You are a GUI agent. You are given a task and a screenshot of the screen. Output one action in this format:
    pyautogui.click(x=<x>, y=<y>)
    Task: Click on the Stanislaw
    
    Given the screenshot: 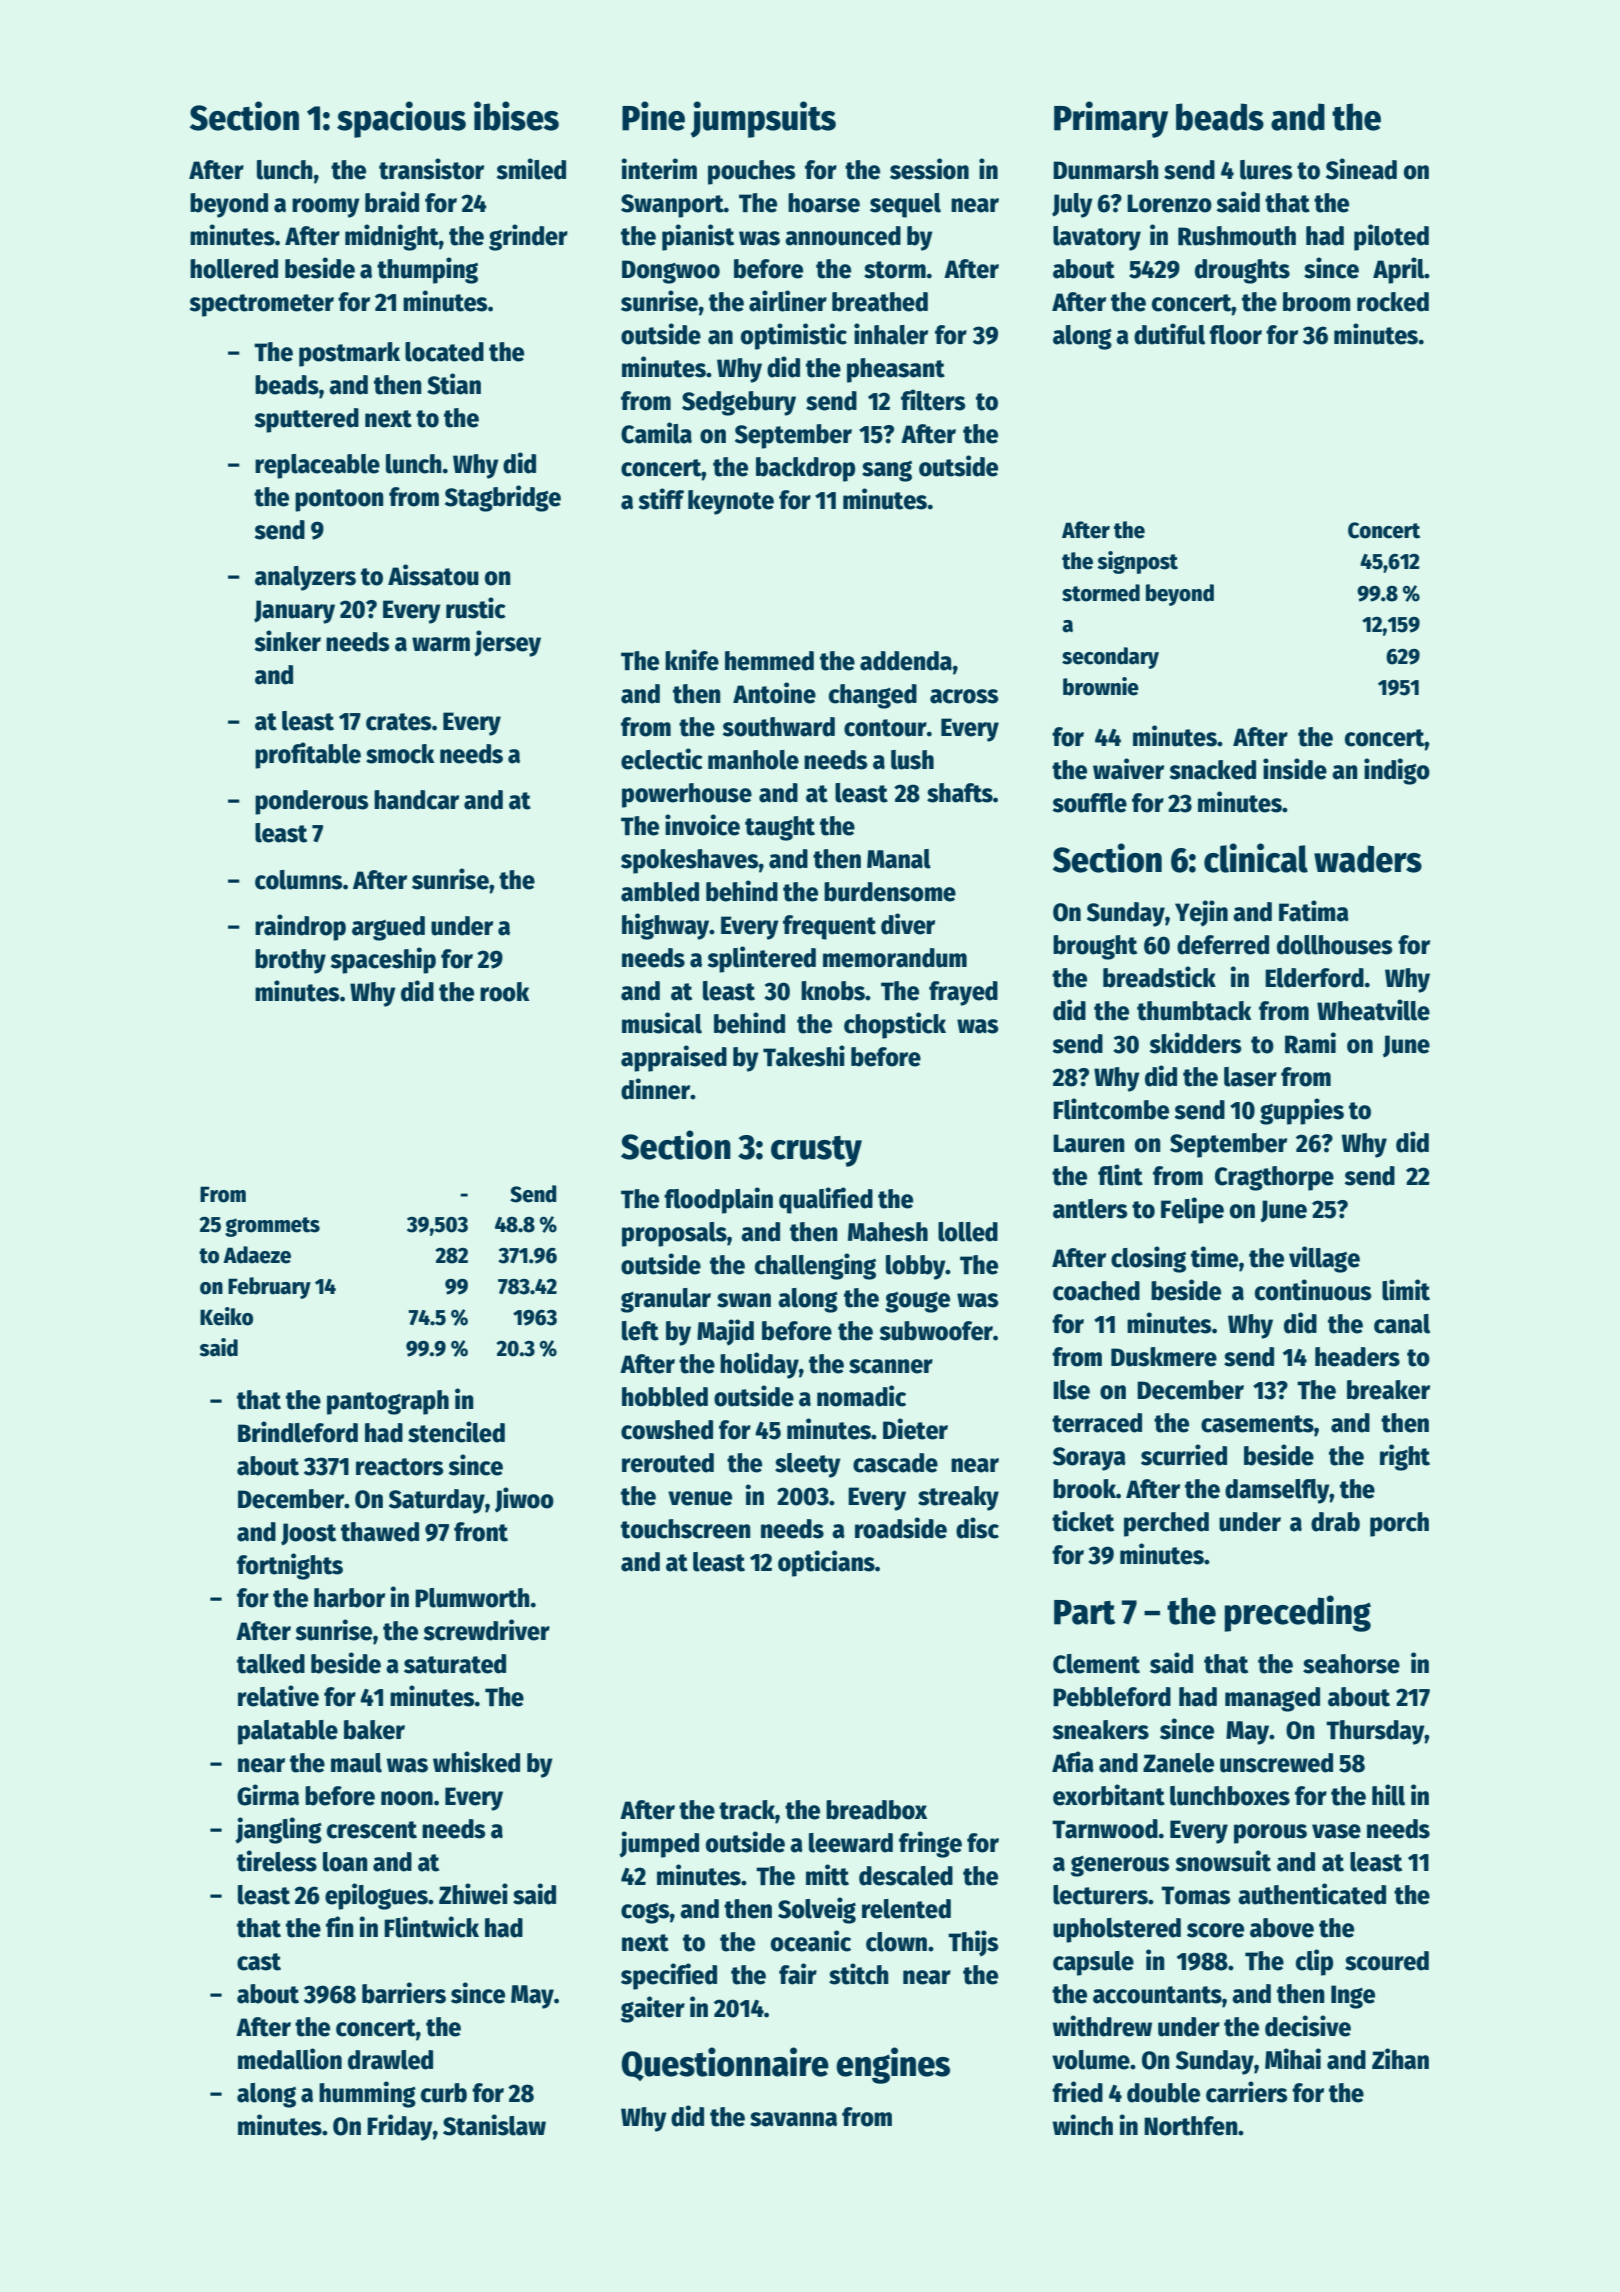 What is the action you would take?
    pyautogui.click(x=494, y=2125)
